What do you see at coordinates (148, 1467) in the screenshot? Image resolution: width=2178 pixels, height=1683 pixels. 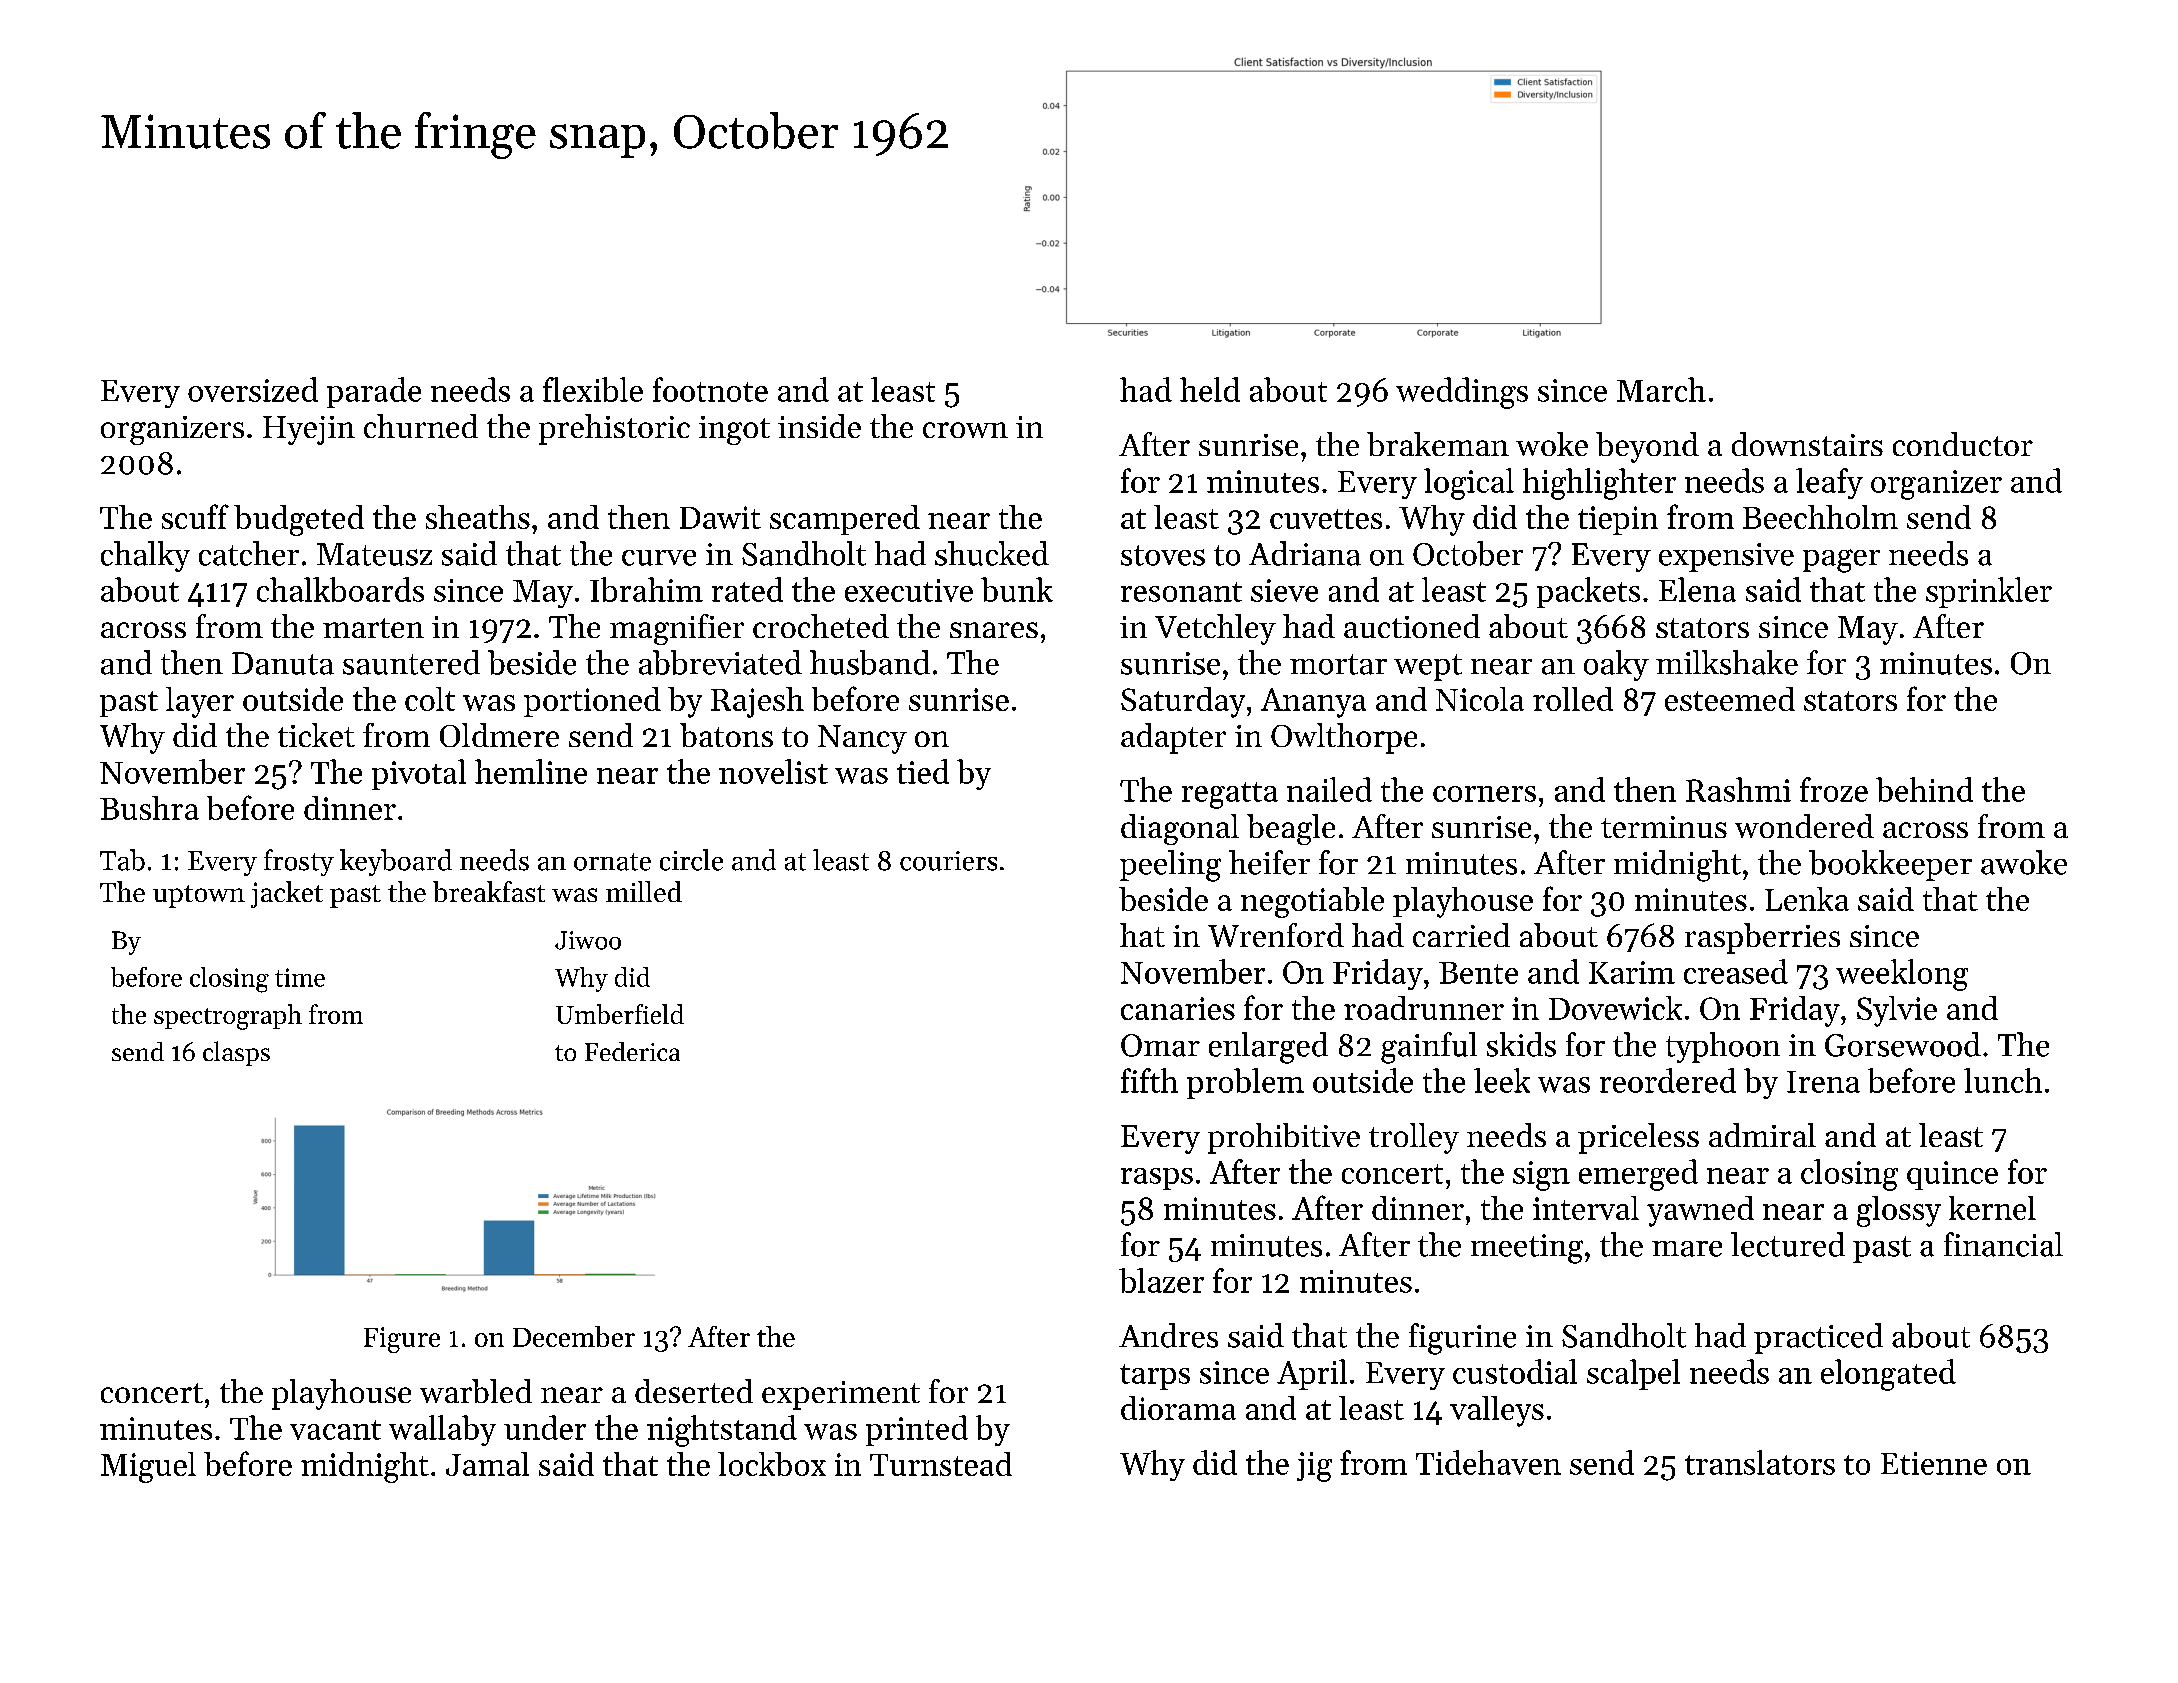 I see `Miguel` at bounding box center [148, 1467].
